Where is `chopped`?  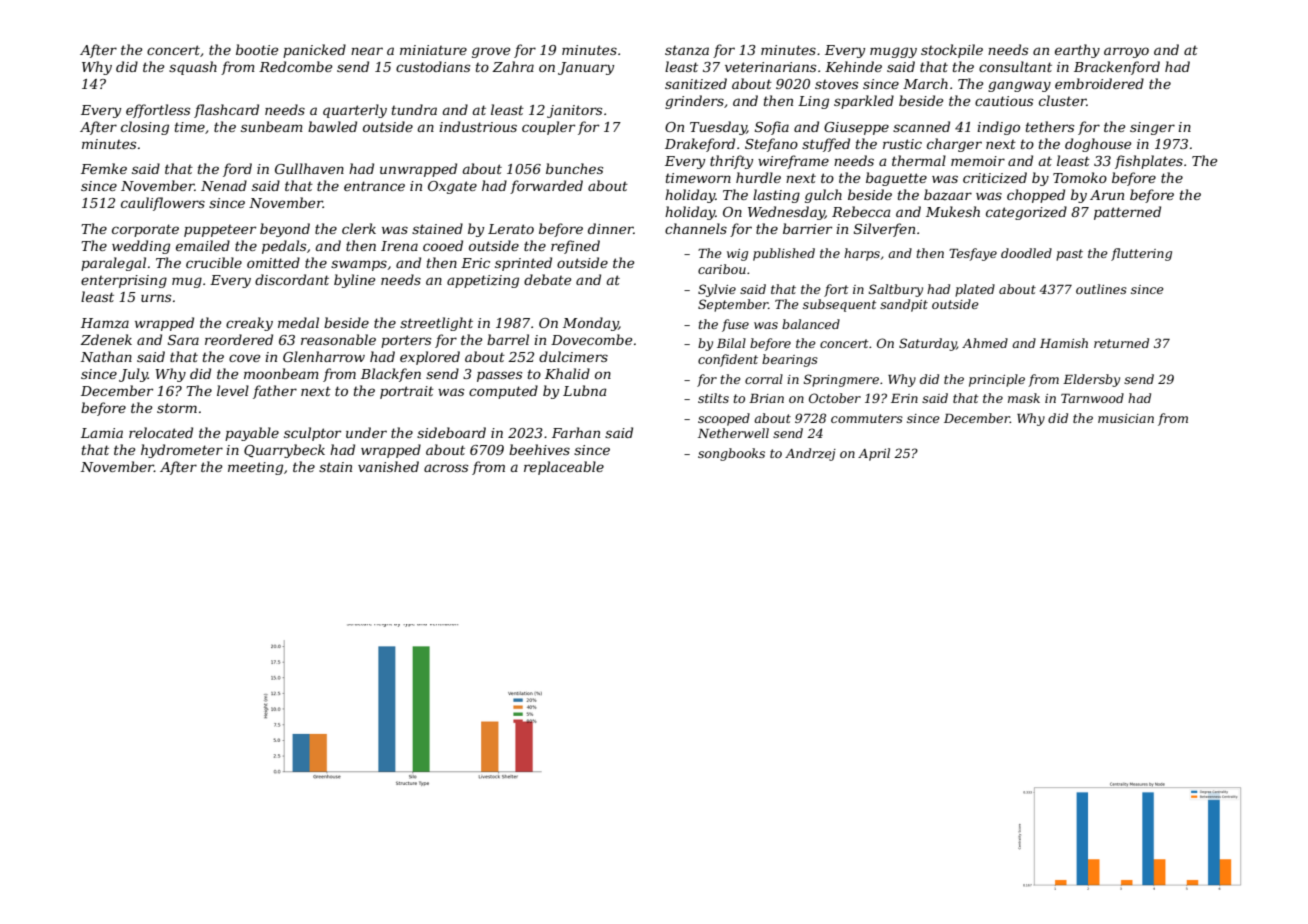 chopped is located at coordinates (1036, 196).
